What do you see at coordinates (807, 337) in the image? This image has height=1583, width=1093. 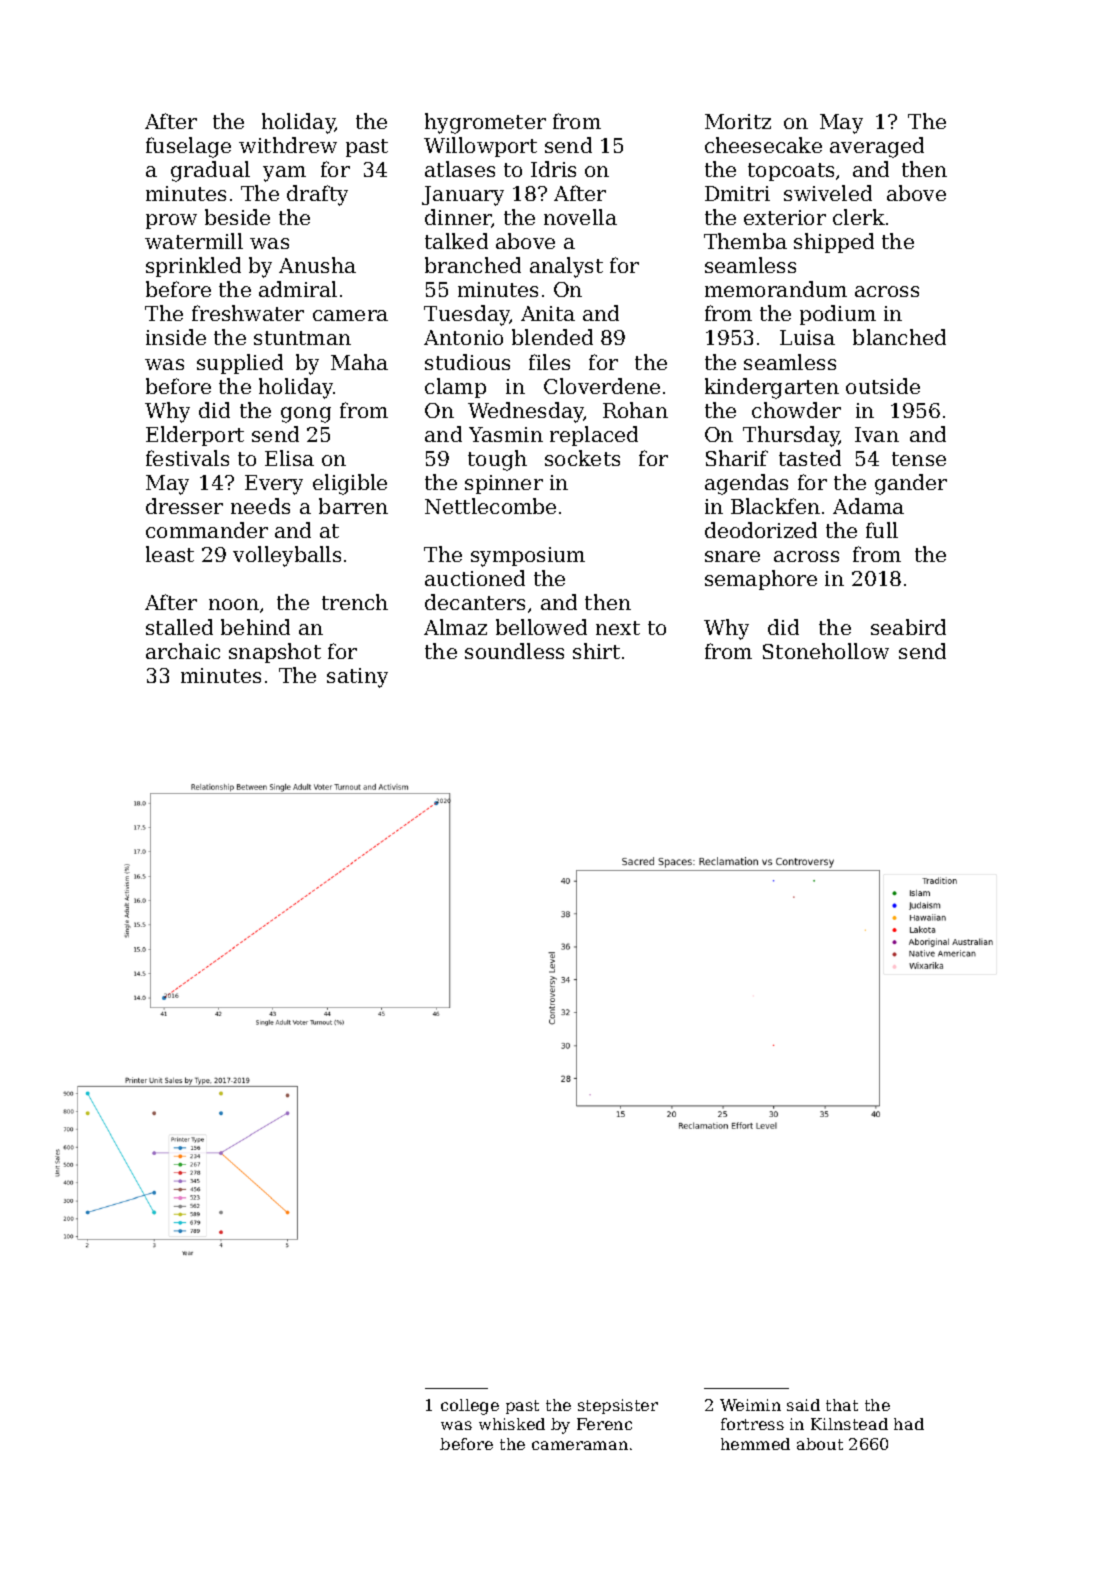 I see `Luisa` at bounding box center [807, 337].
